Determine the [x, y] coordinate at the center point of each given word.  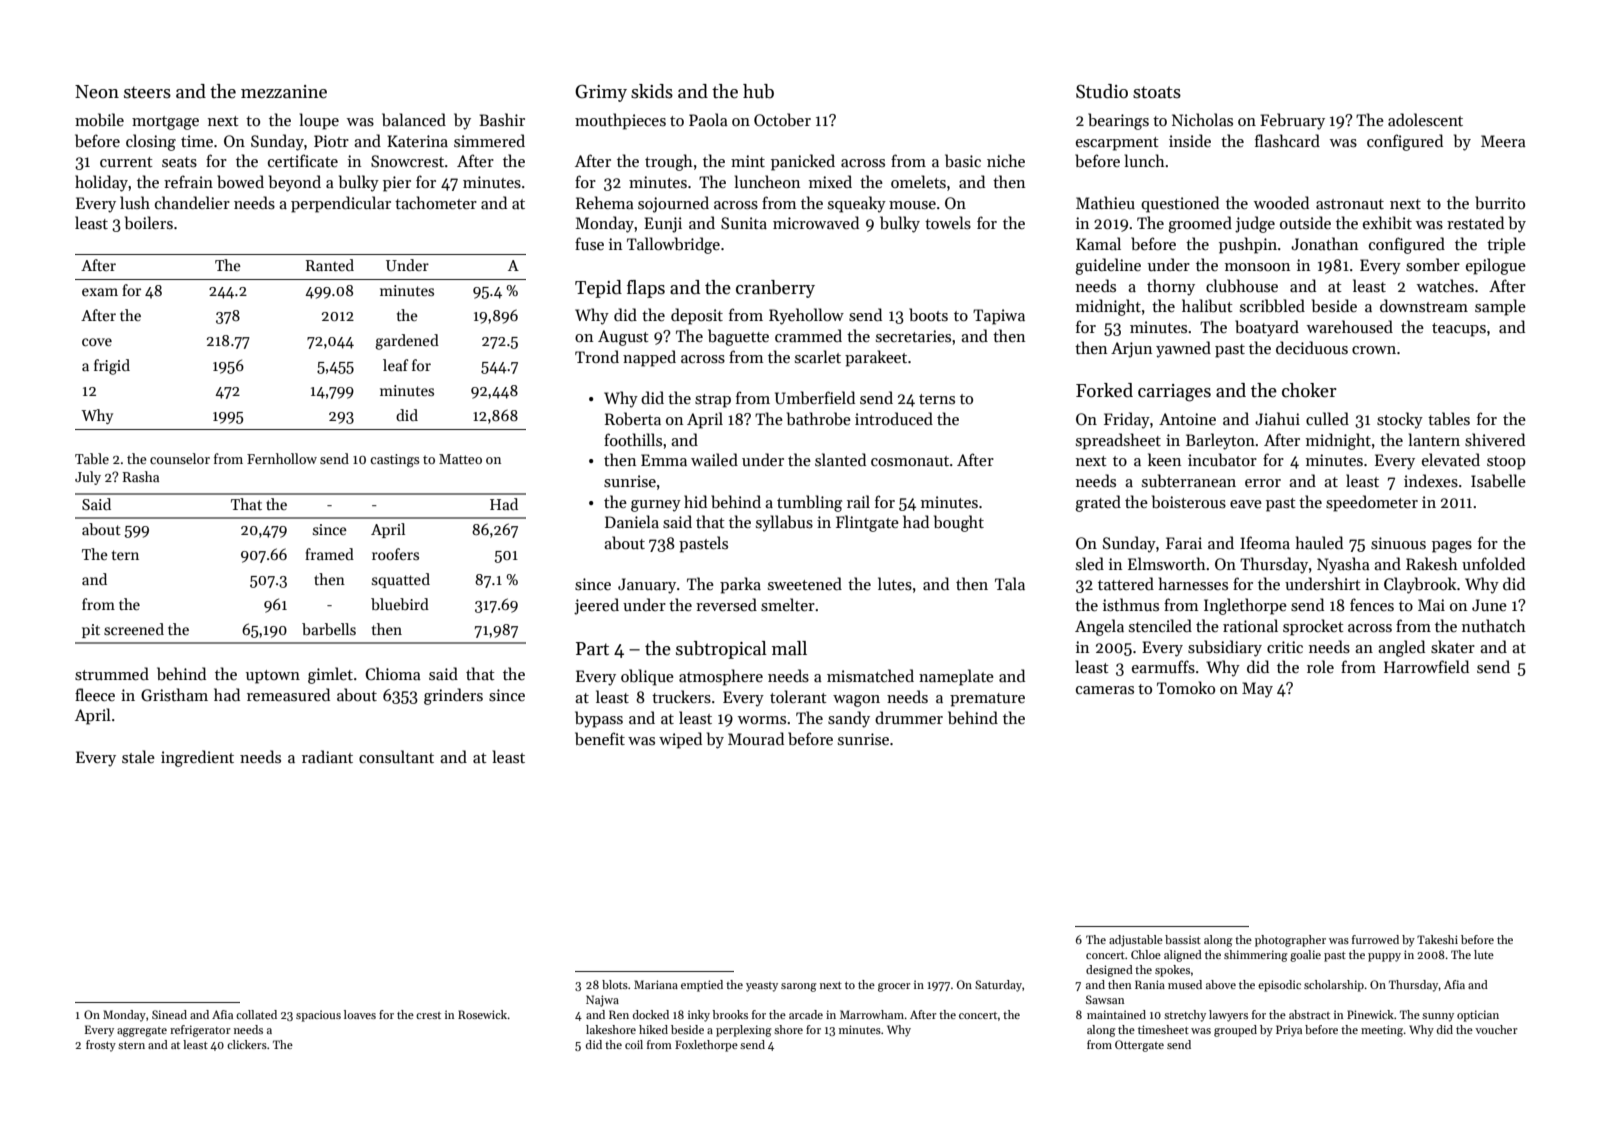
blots [615, 984]
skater [1453, 647]
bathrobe [819, 419]
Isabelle [1498, 481]
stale [138, 756]
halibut [1207, 306]
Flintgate [867, 523]
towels [948, 223]
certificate [303, 160]
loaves [360, 1014]
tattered [1126, 583]
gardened [407, 342]
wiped [680, 740]
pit [91, 631]
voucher [1496, 1029]
